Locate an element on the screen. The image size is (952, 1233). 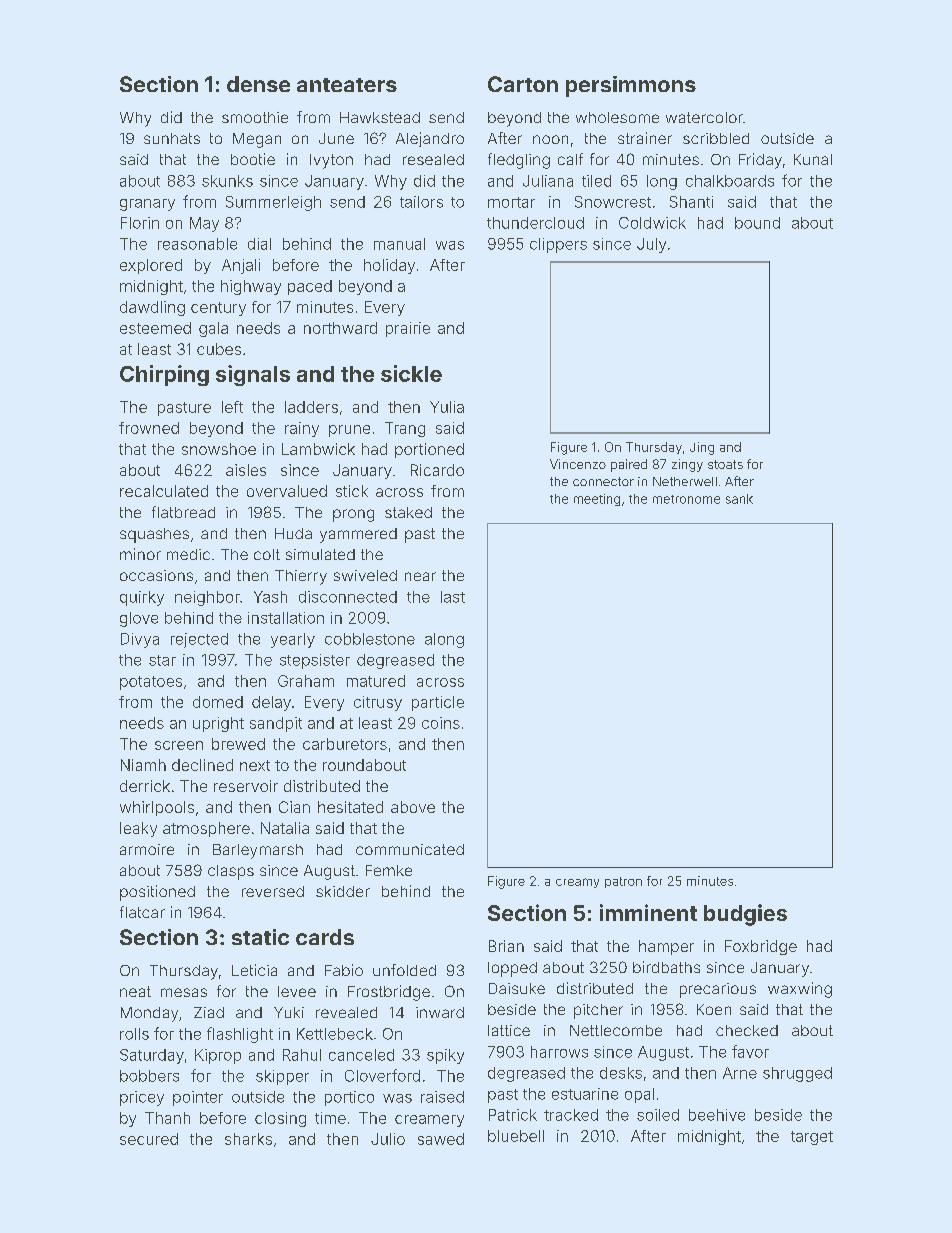
sank is located at coordinates (739, 499).
